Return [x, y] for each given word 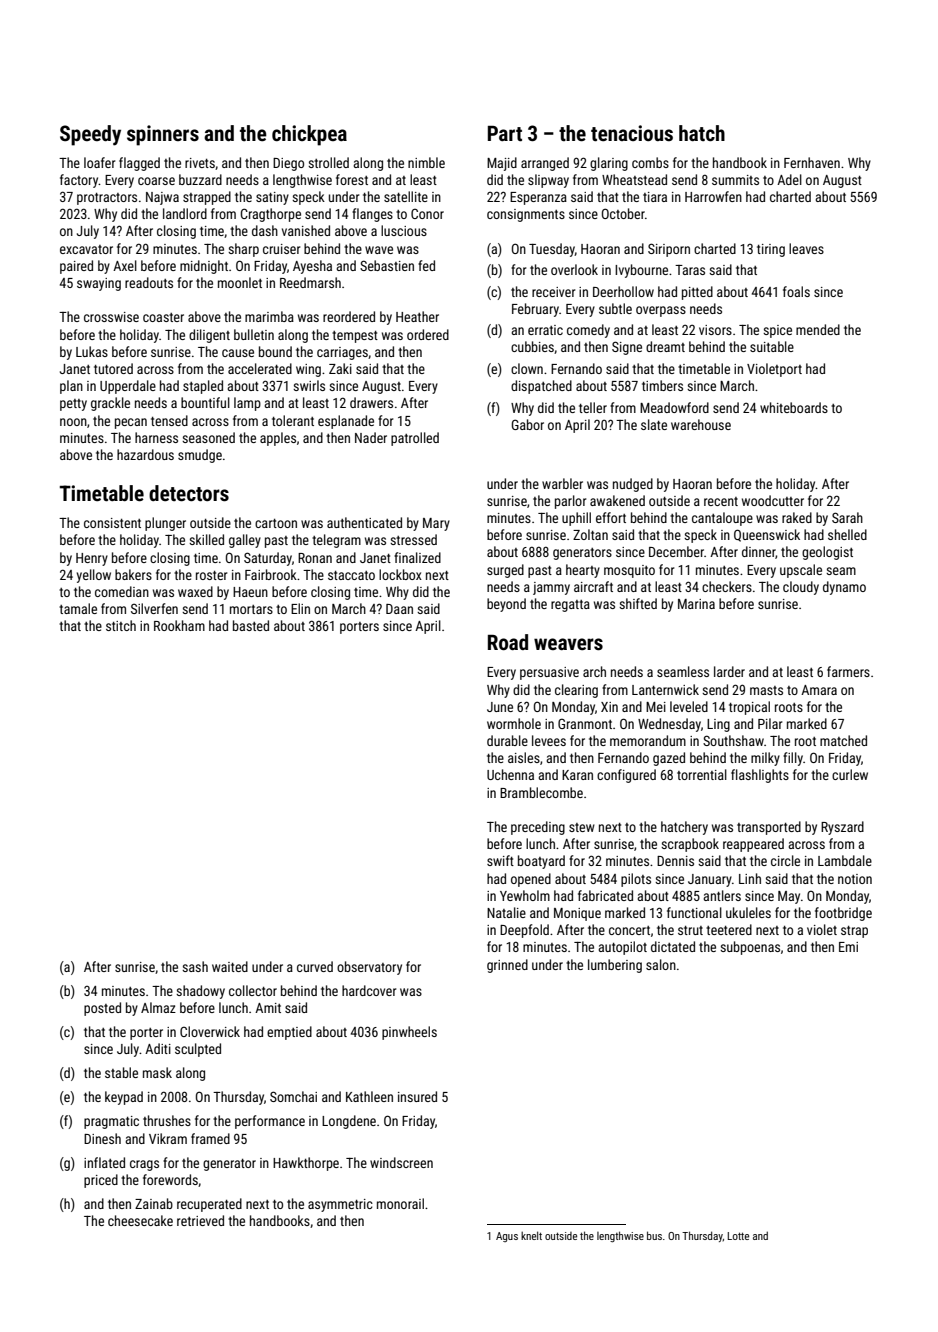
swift [500, 860]
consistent [112, 523]
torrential [702, 774]
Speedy [90, 135]
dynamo [844, 588]
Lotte [738, 1236]
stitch [121, 625]
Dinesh [102, 1138]
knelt [531, 1235]
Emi [848, 947]
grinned [507, 966]
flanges [372, 215]
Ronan [315, 558]
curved [315, 966]
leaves [806, 248]
